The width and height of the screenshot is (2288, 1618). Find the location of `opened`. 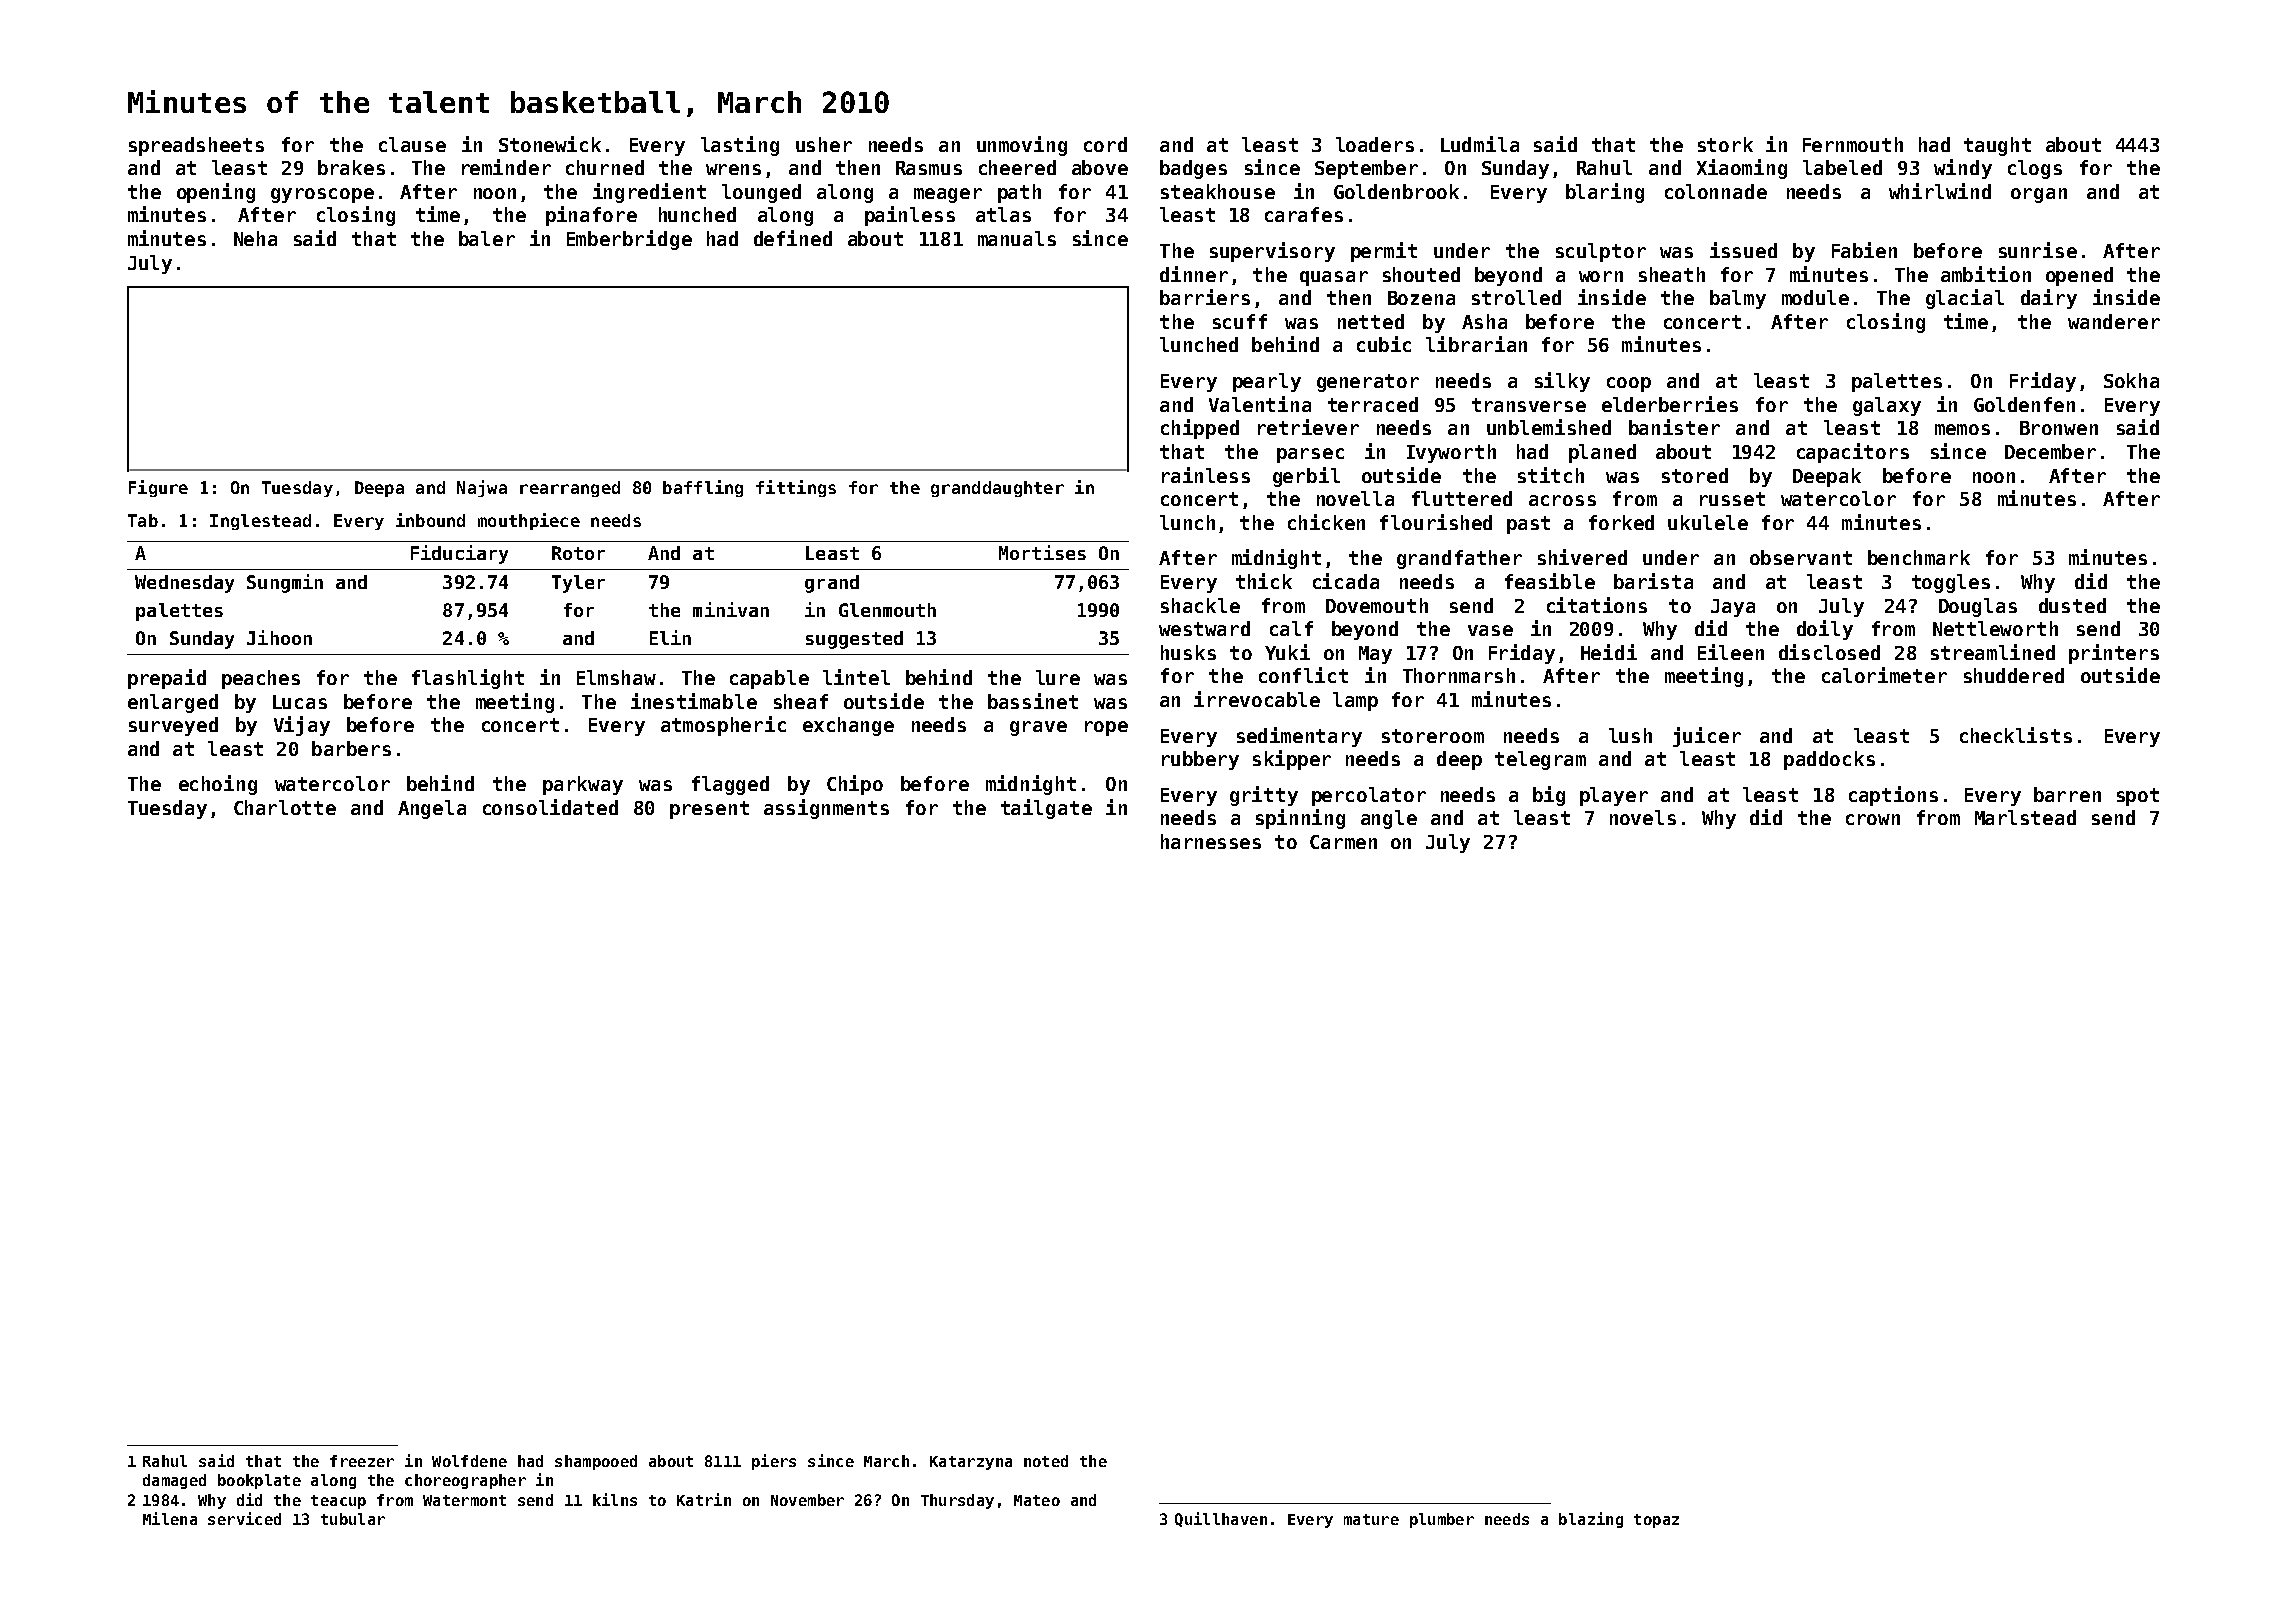

opened is located at coordinates (2079, 276).
